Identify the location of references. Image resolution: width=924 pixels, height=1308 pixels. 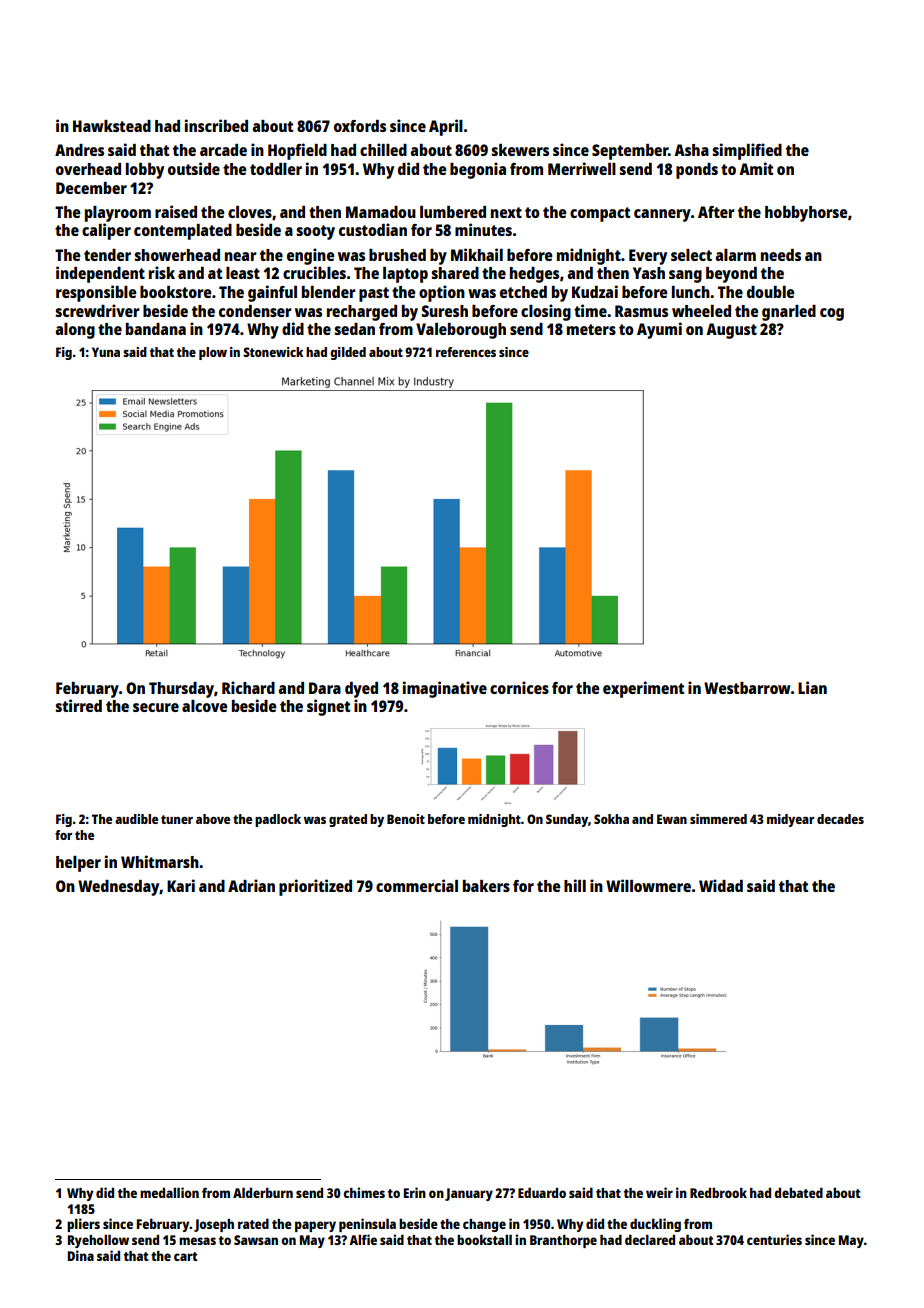
(466, 352).
